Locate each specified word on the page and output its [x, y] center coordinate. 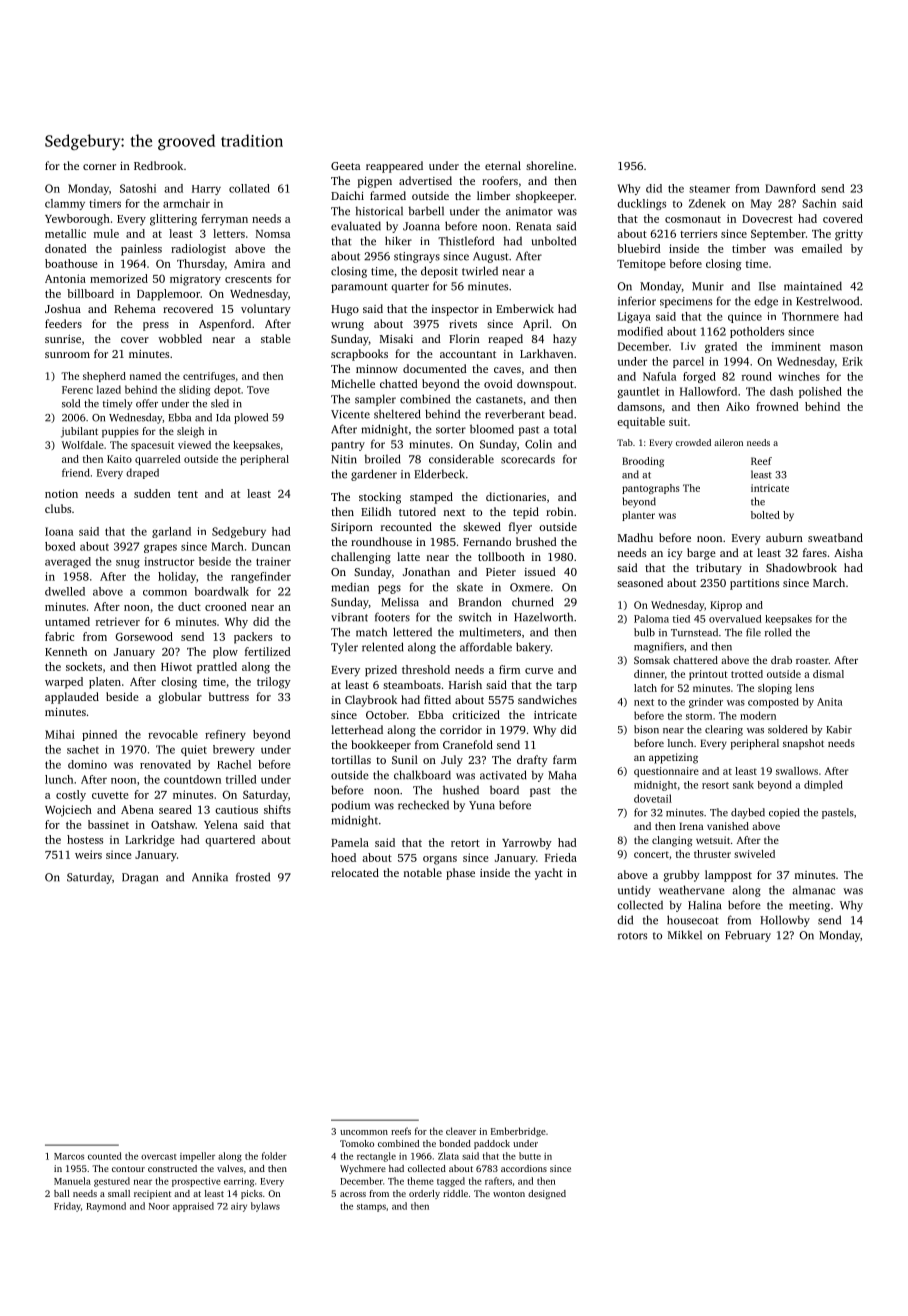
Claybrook [371, 701]
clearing [724, 730]
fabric [59, 636]
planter [638, 516]
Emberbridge [518, 1132]
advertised [425, 180]
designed [547, 1194]
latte [408, 556]
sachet [83, 749]
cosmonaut [693, 219]
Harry [206, 190]
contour [128, 1169]
